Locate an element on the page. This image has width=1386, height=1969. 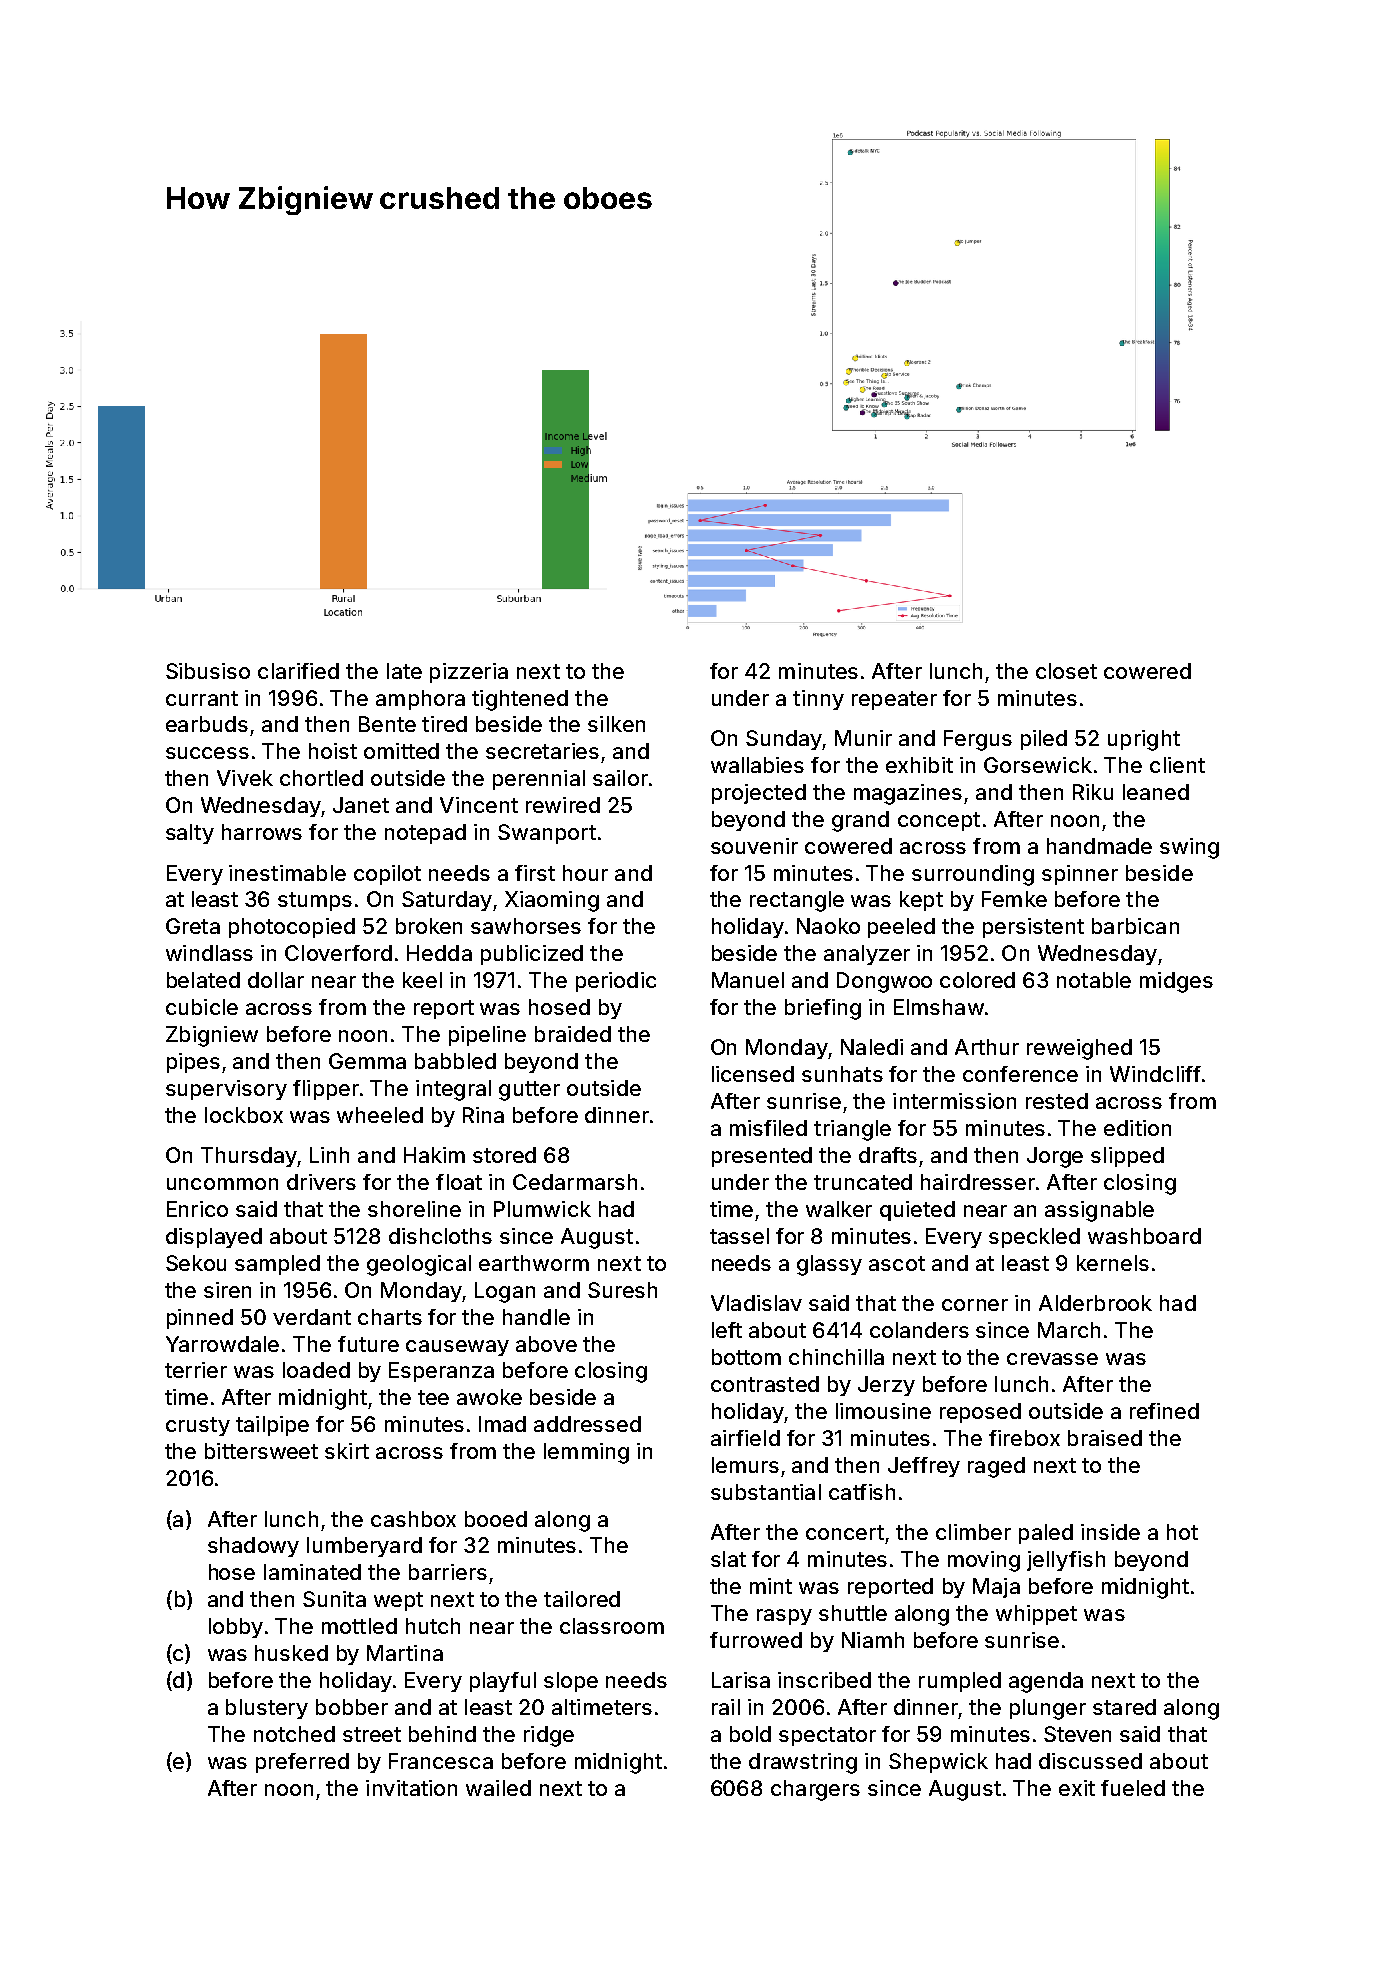
closet is located at coordinates (1066, 671).
